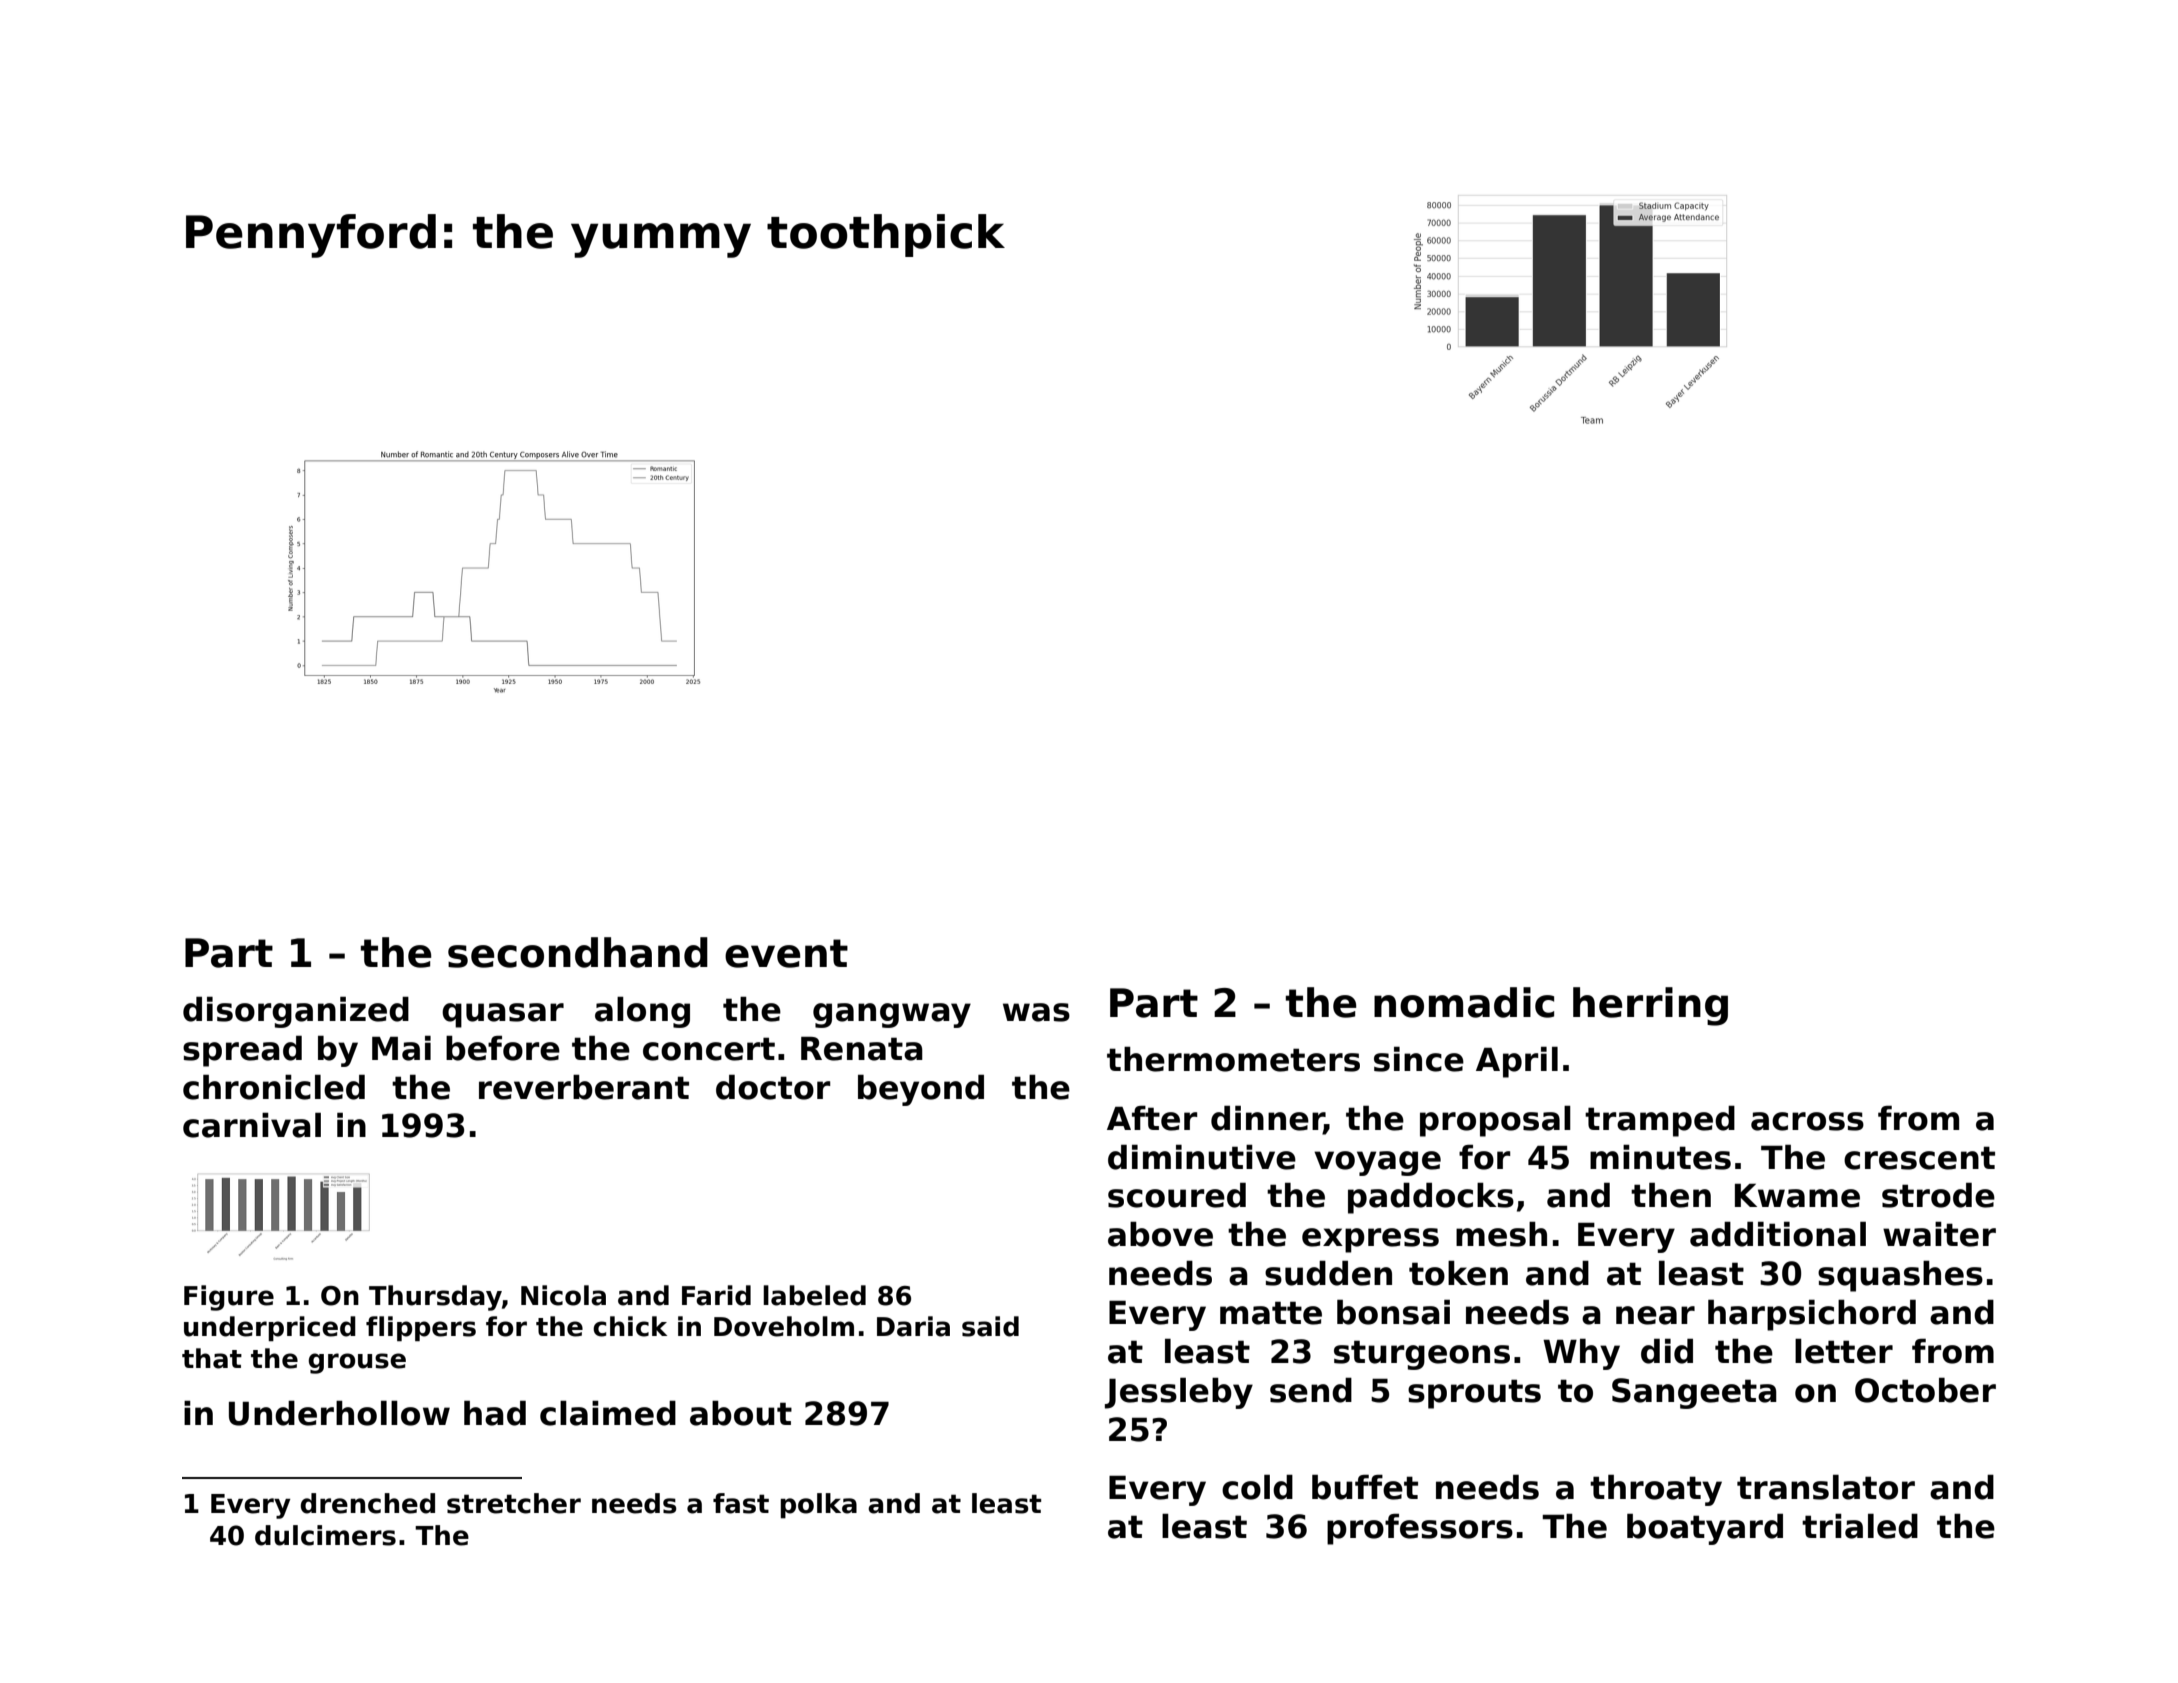 The image size is (2178, 1683). What do you see at coordinates (1179, 1393) in the screenshot?
I see `Jessleby` at bounding box center [1179, 1393].
